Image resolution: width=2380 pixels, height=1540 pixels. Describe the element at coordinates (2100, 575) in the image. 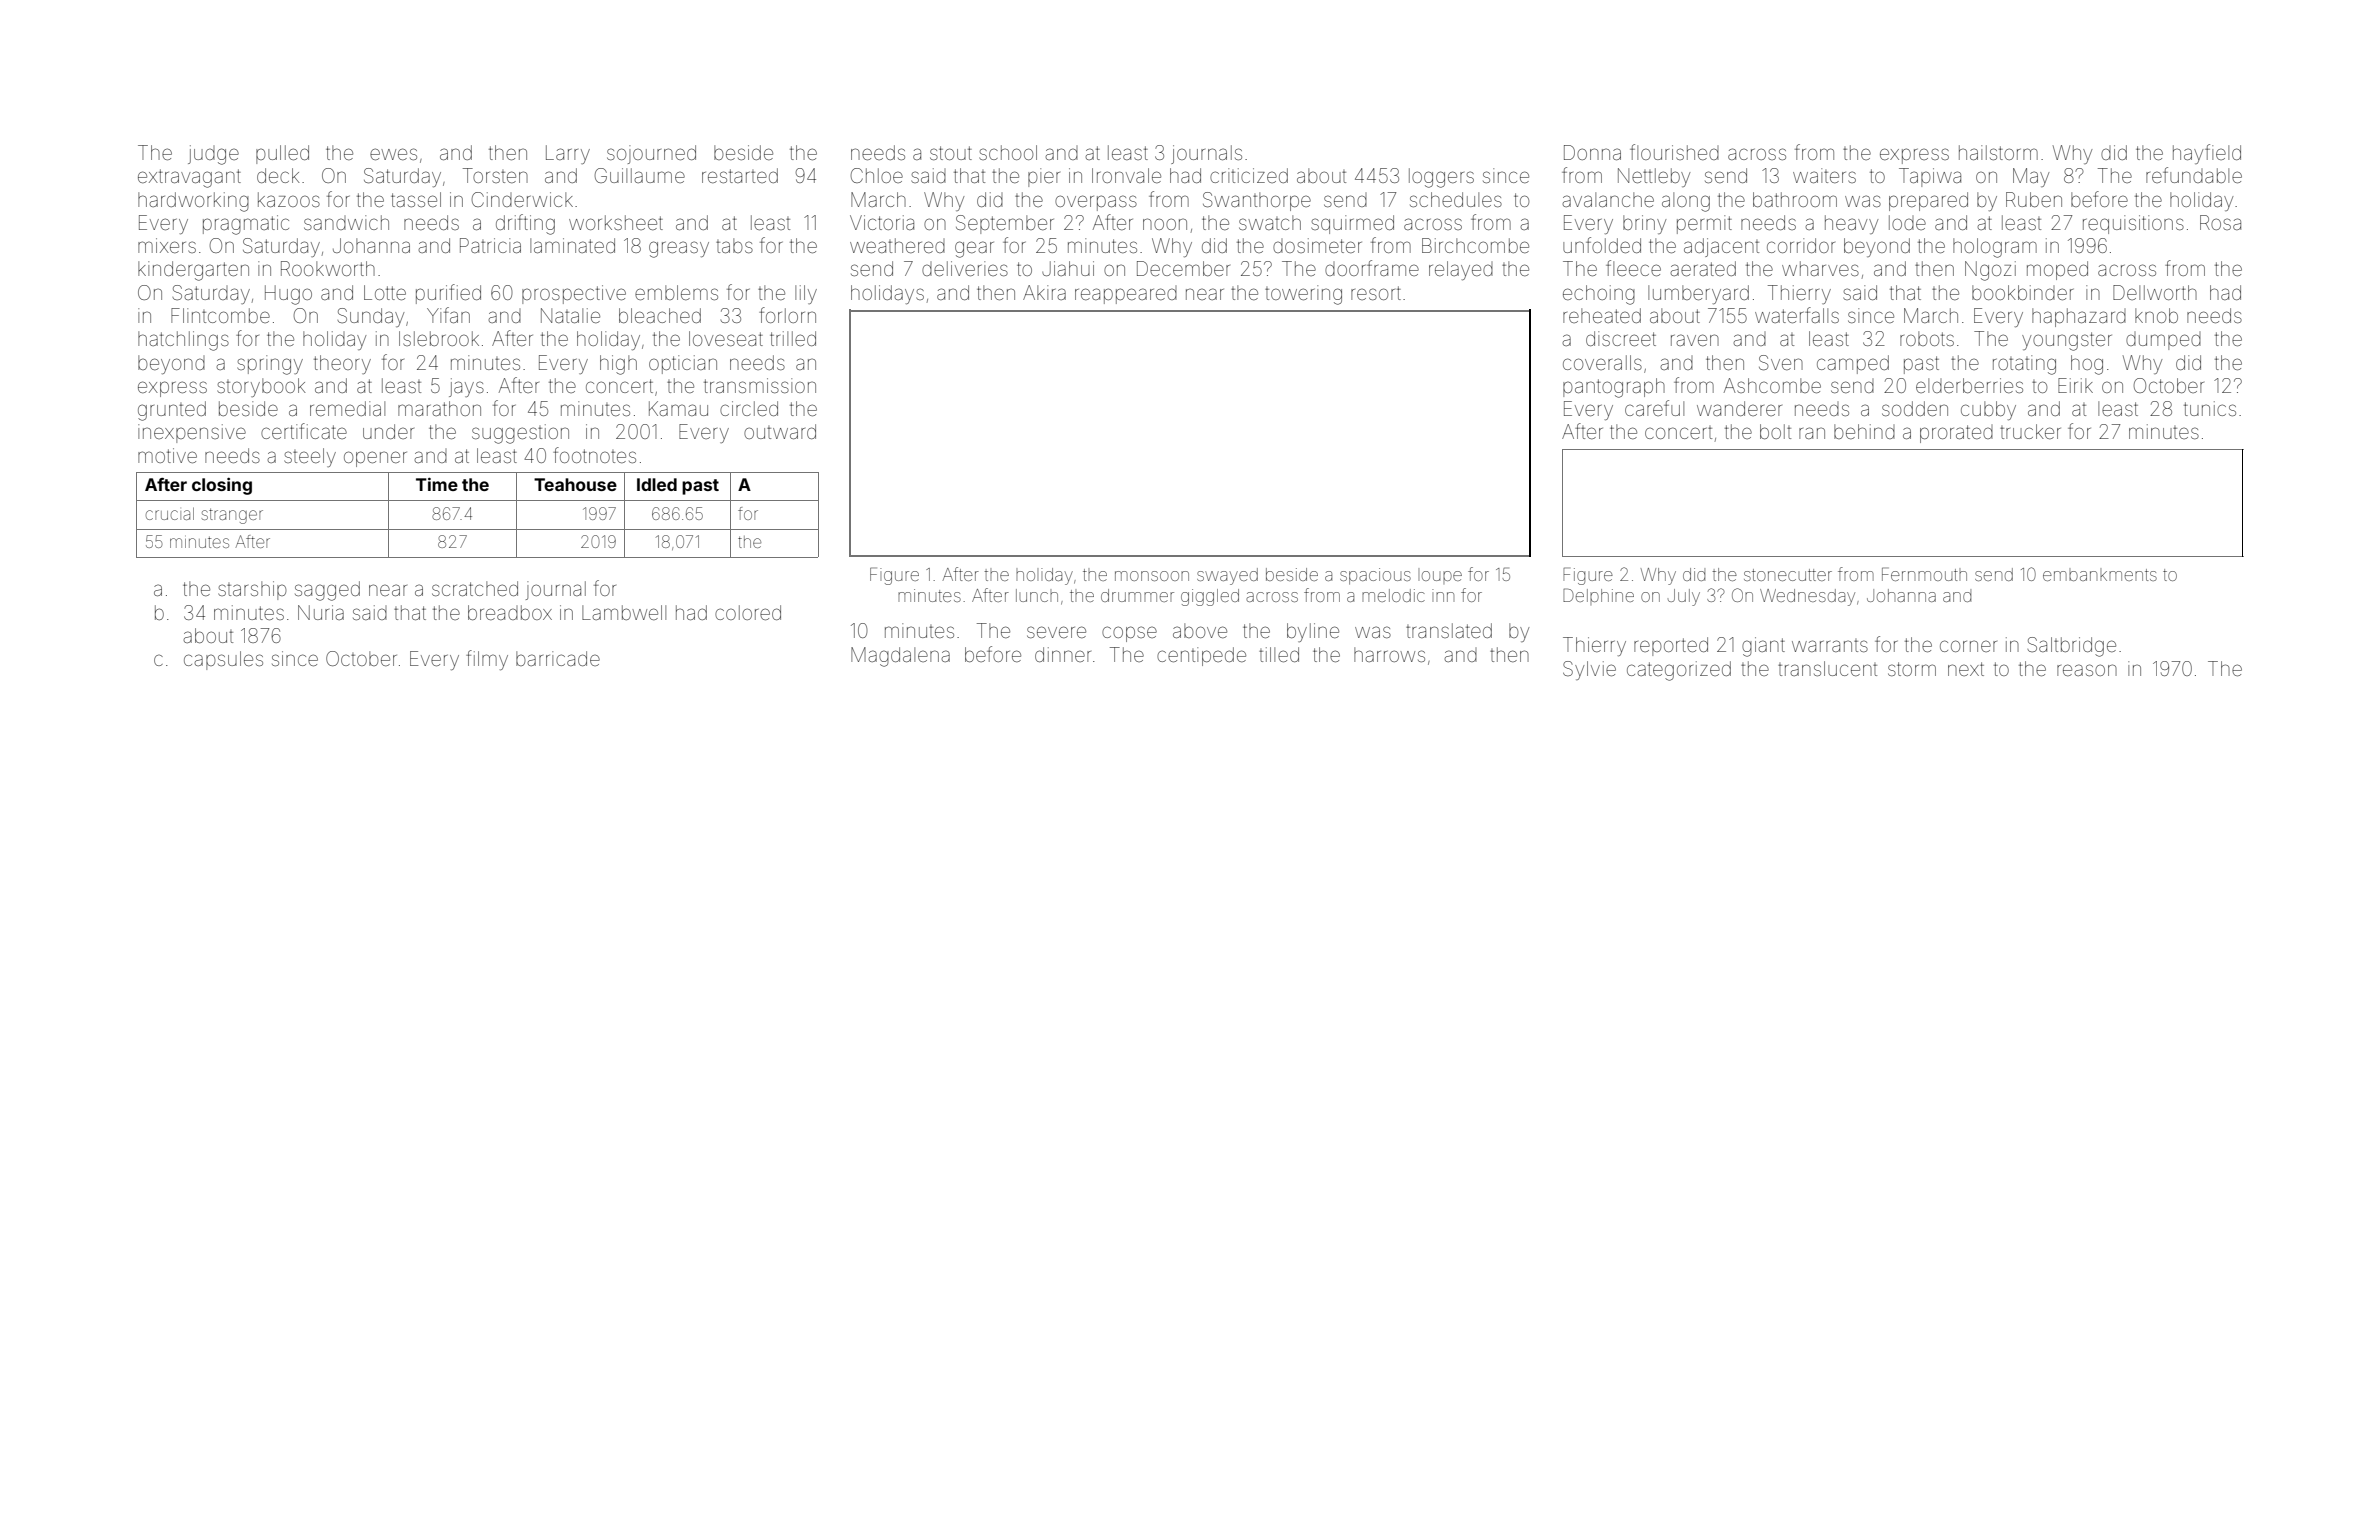

I see `embankments` at that location.
